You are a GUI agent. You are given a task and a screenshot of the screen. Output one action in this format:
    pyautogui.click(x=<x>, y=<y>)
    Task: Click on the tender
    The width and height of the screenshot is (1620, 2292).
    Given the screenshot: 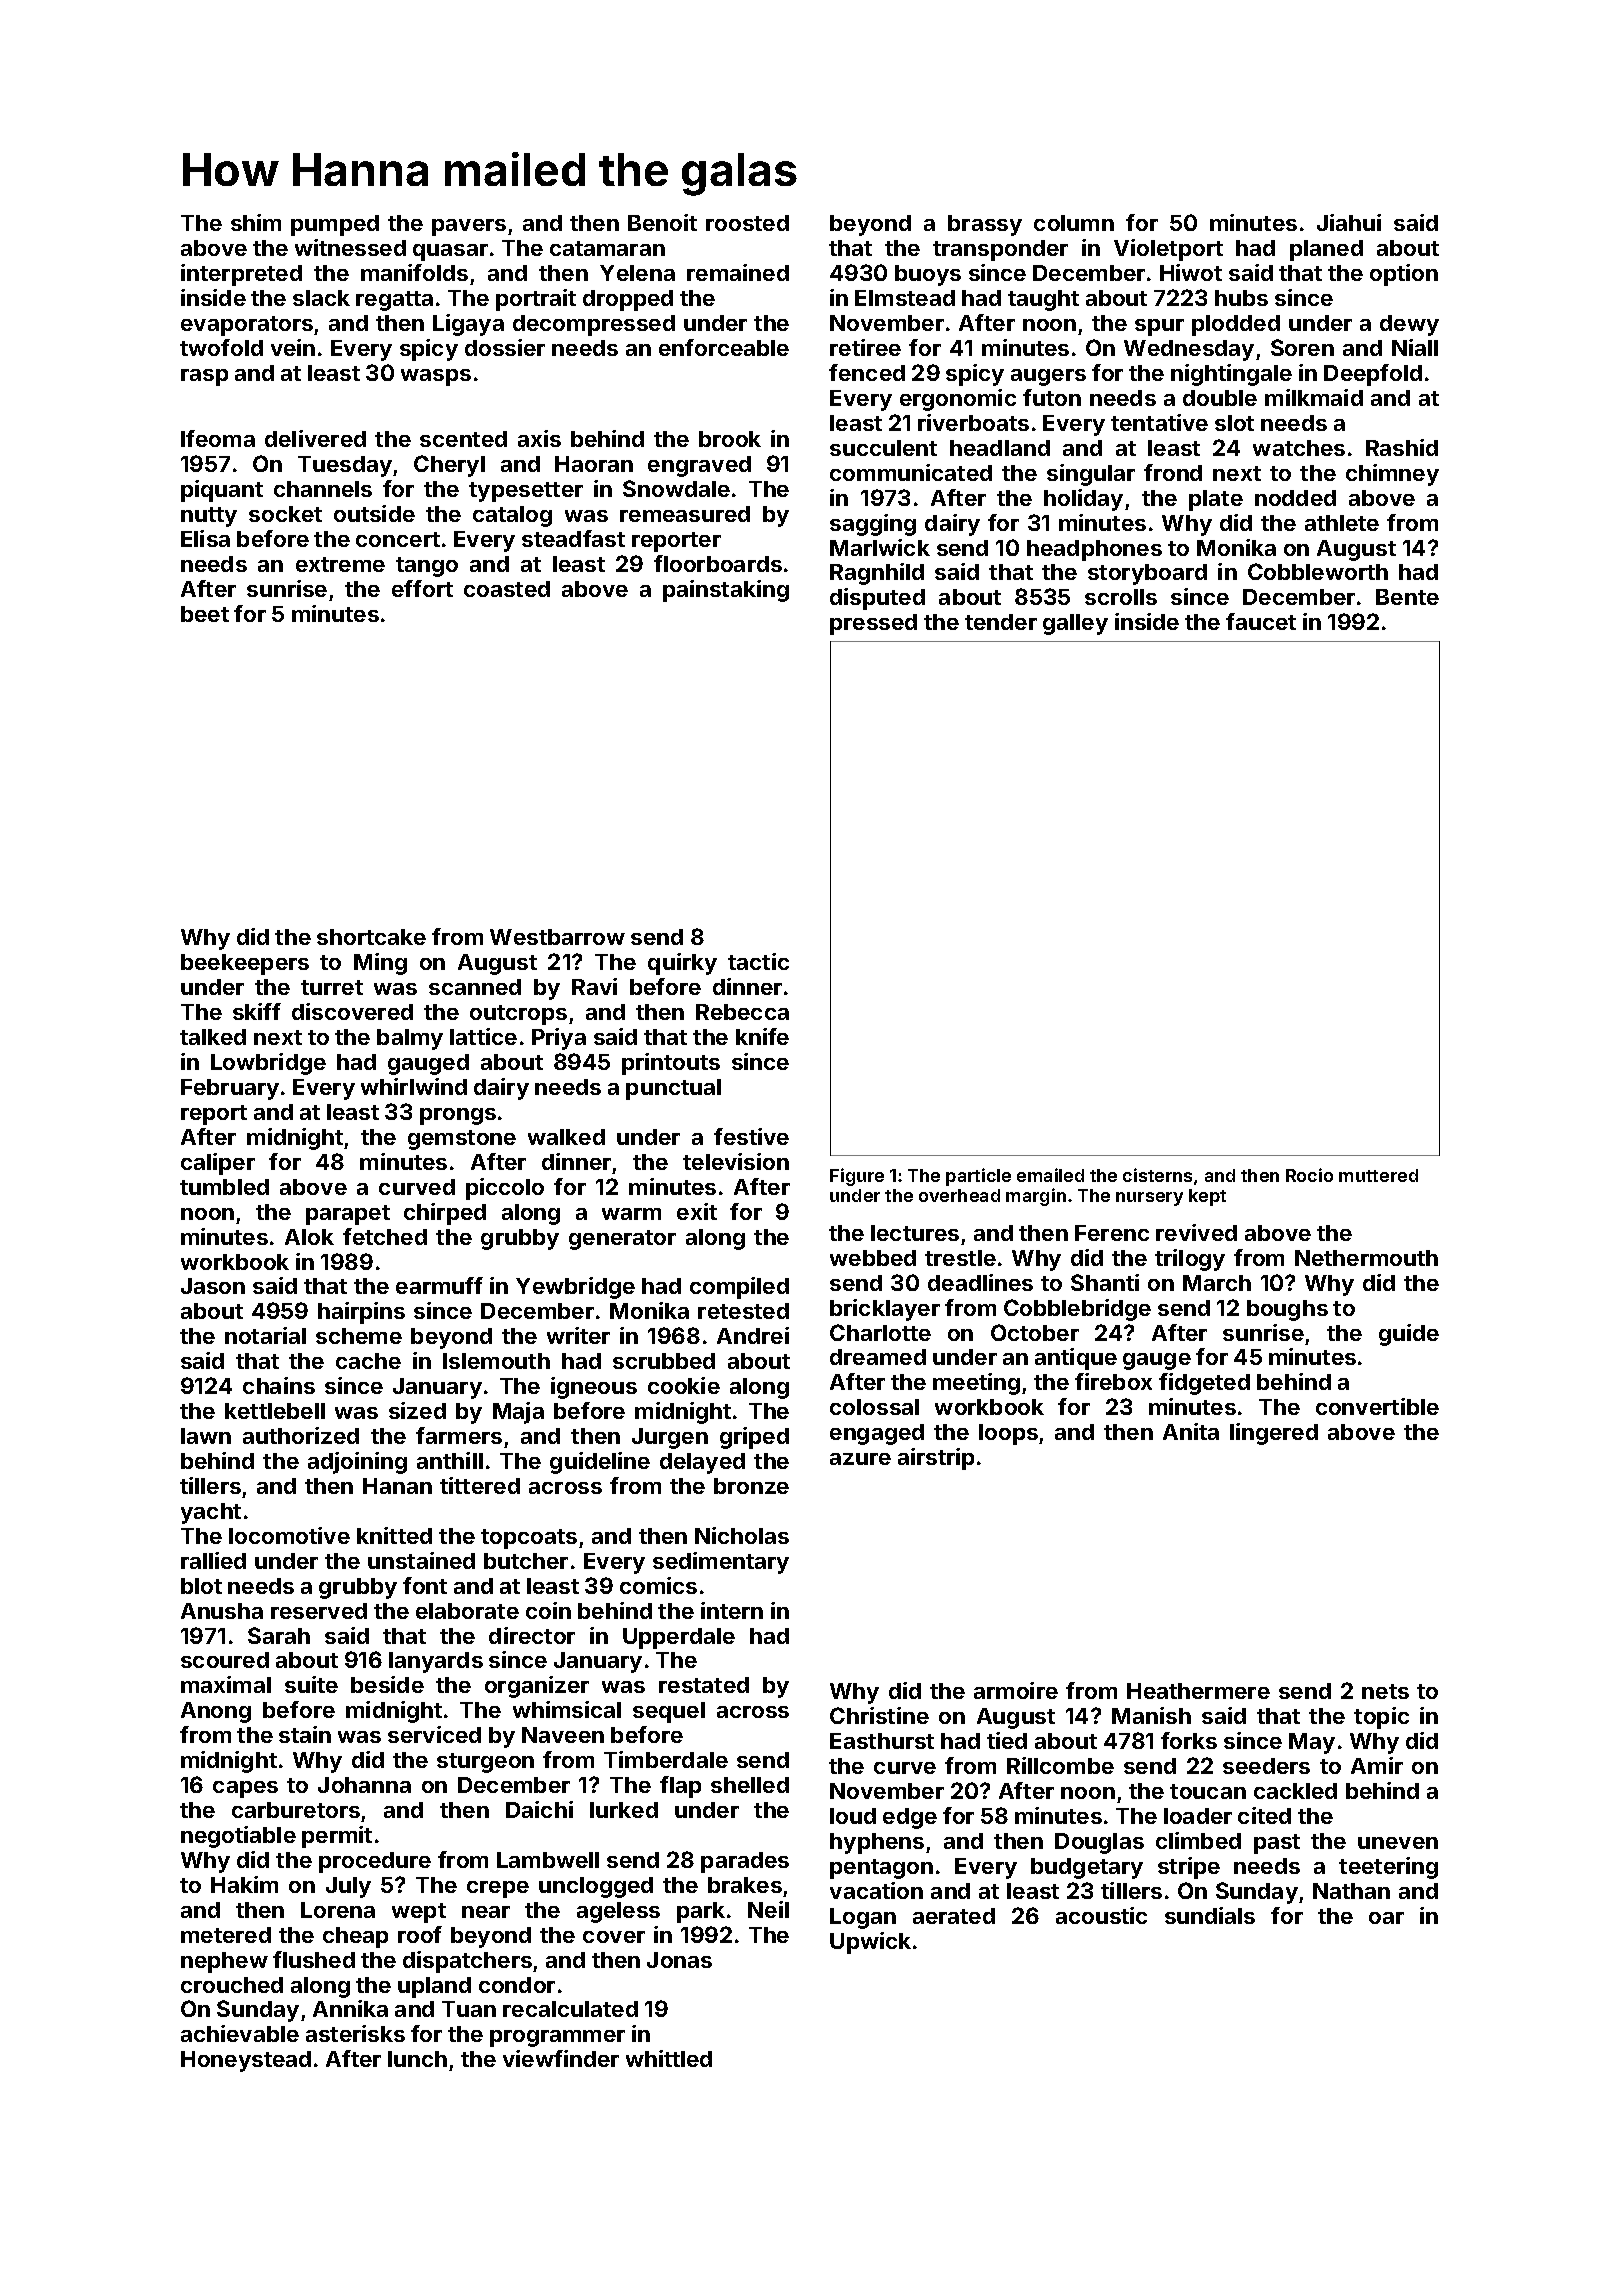 What is the action you would take?
    pyautogui.click(x=1001, y=622)
